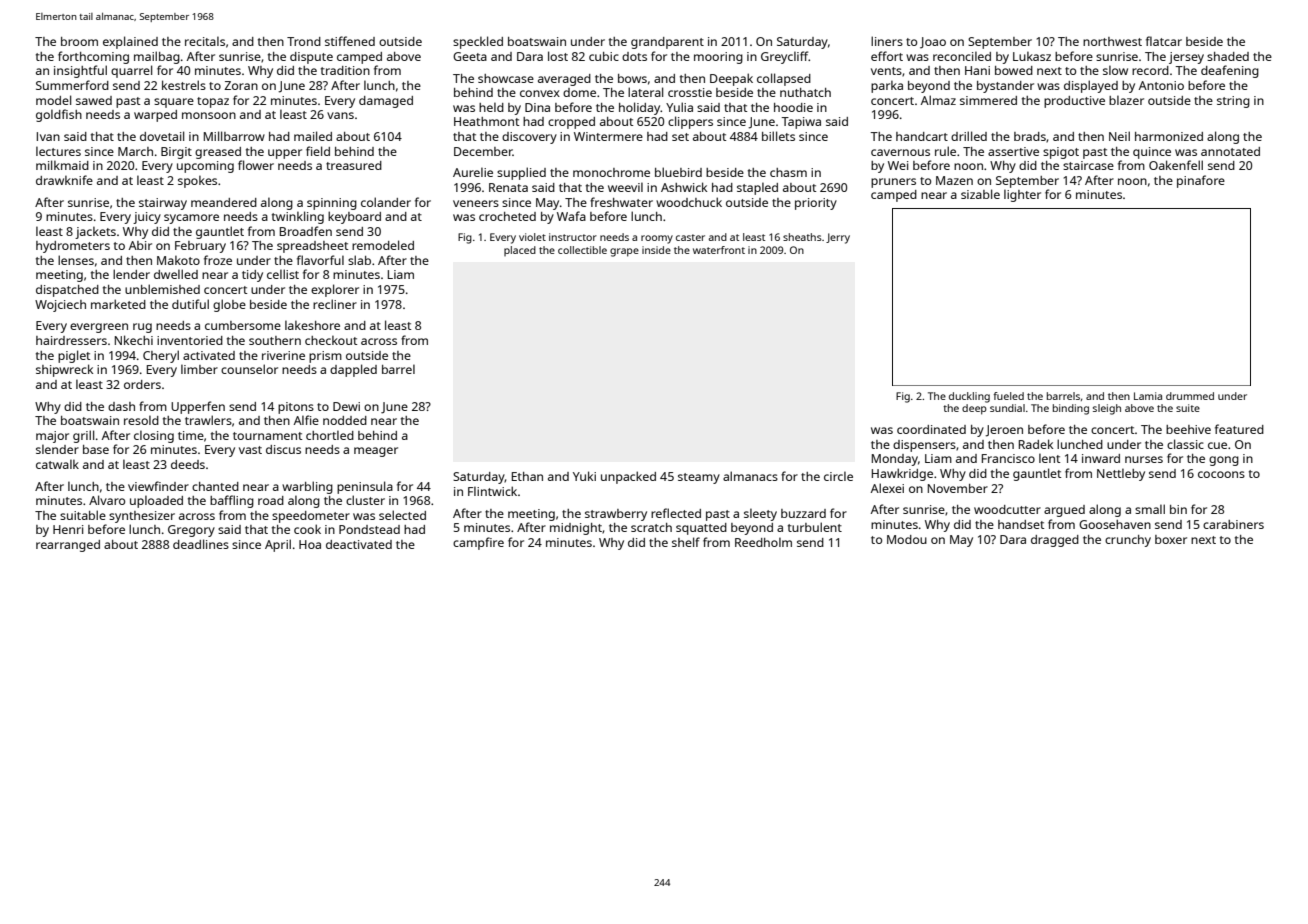 This document has height=924, width=1308. I want to click on holiday, so click(640, 108).
